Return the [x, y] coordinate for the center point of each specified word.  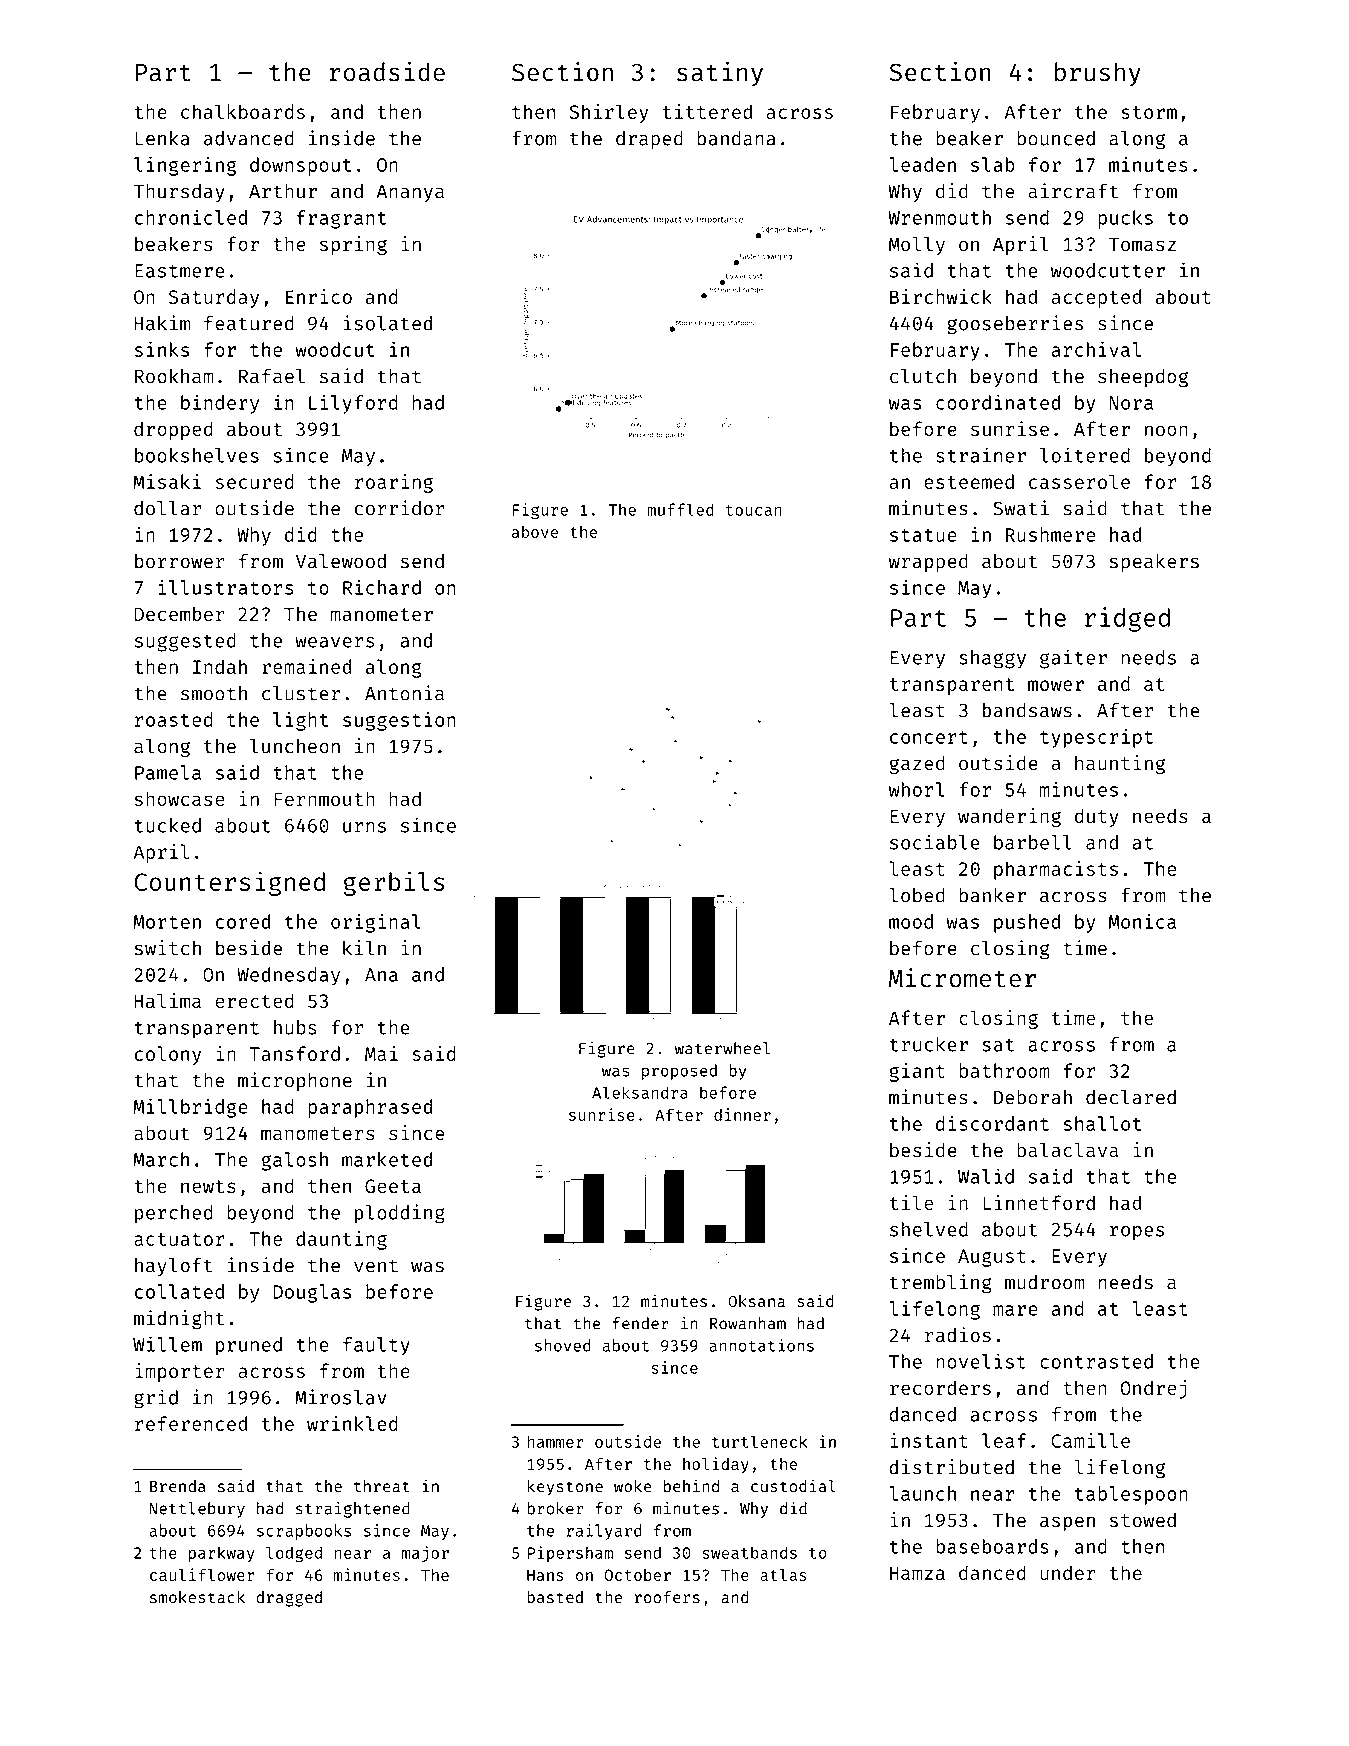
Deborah [1033, 1097]
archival [1096, 349]
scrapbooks [304, 1532]
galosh [295, 1161]
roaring [394, 483]
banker [992, 895]
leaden [922, 164]
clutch [923, 376]
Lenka [162, 138]
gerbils [394, 883]
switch [168, 948]
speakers [1154, 562]
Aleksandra [640, 1092]
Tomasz [1142, 244]
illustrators [225, 587]
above [535, 532]
